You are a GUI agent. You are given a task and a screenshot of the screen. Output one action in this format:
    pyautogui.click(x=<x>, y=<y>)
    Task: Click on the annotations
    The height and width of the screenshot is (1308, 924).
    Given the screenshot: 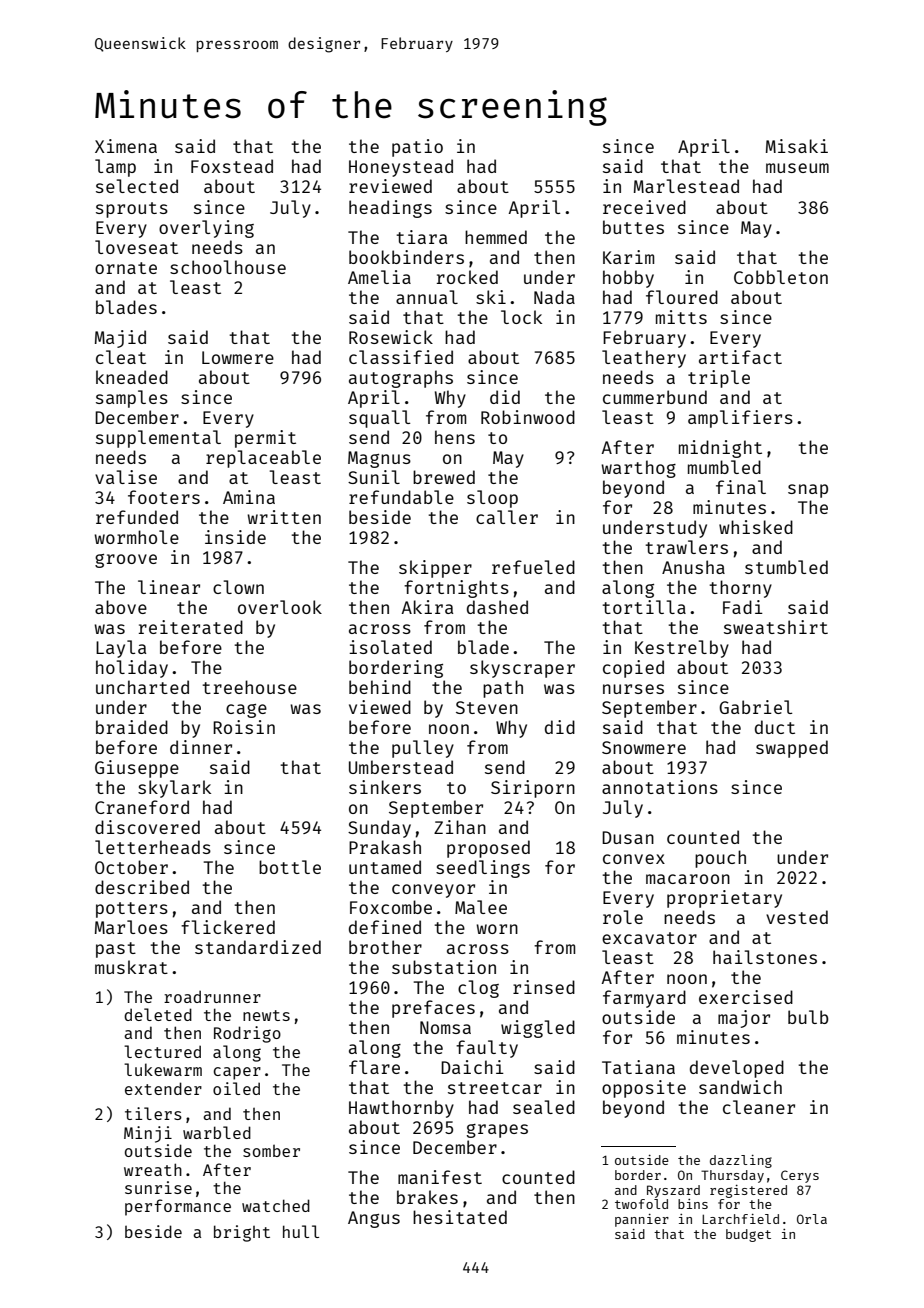 What is the action you would take?
    pyautogui.click(x=660, y=787)
